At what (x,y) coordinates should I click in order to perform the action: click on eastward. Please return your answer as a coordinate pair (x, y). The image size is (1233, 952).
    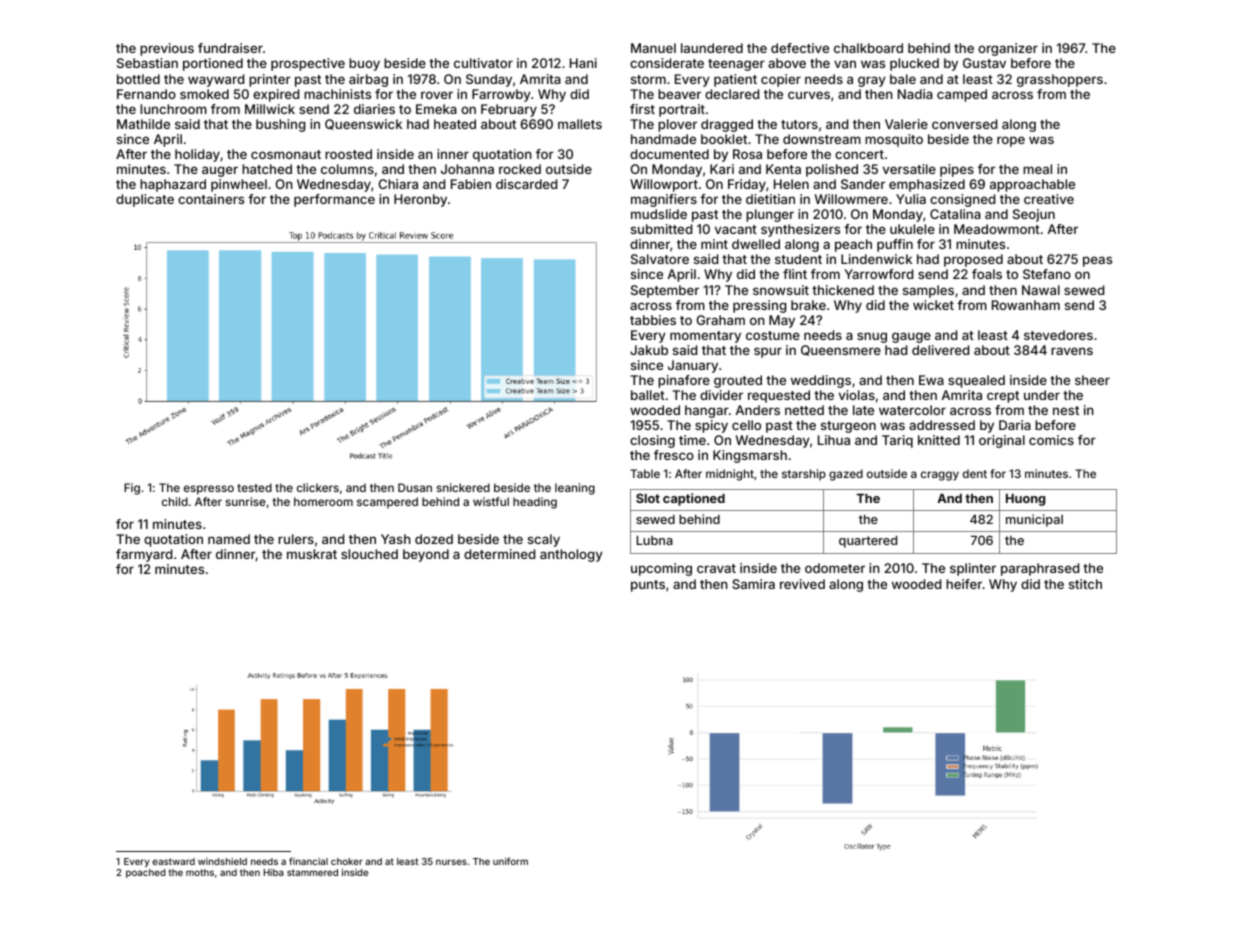
    Looking at the image, I should click on (173, 861).
